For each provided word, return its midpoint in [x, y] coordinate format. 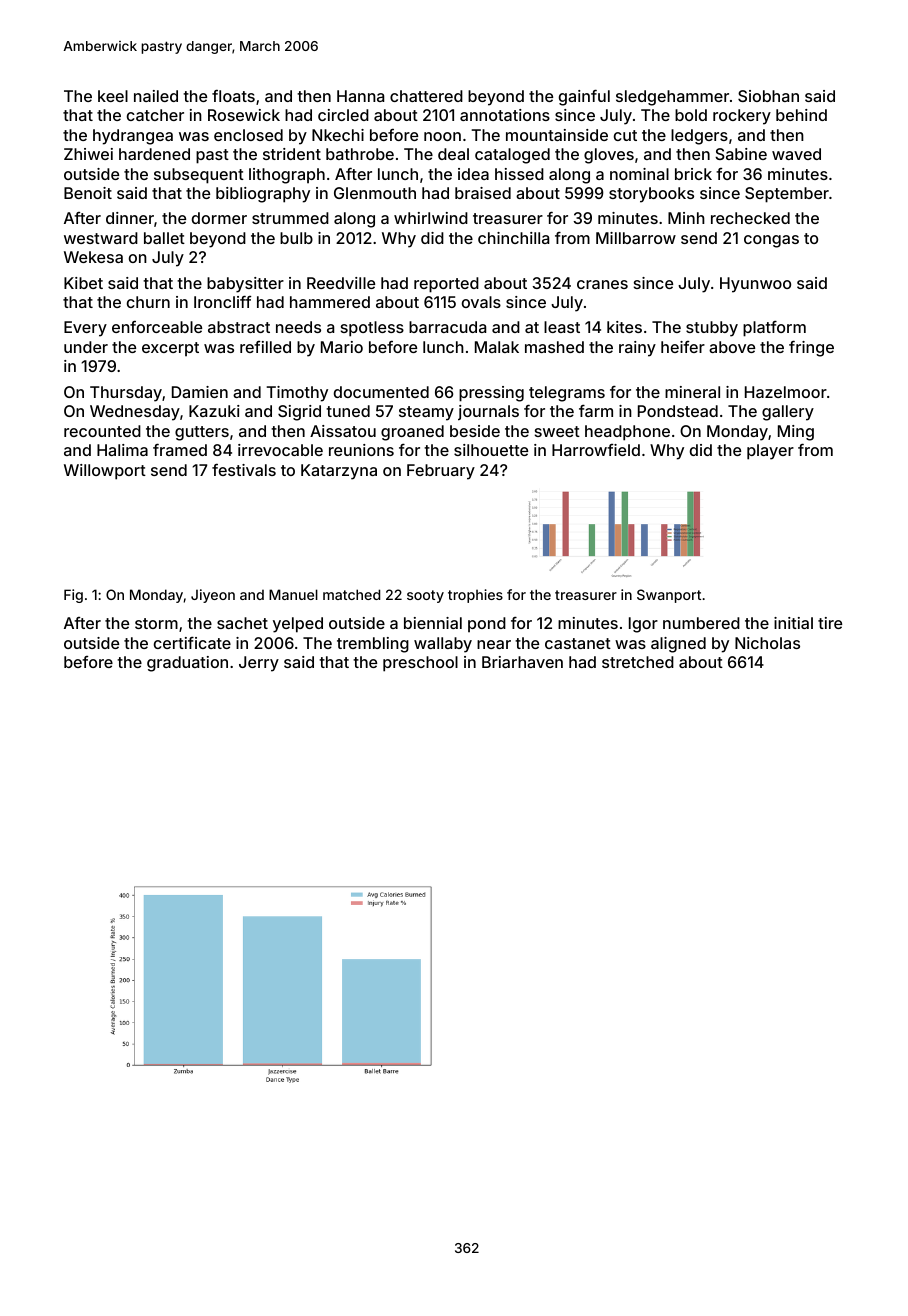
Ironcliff [222, 301]
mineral [692, 392]
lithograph [287, 176]
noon [442, 136]
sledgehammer [672, 98]
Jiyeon [213, 596]
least [562, 327]
